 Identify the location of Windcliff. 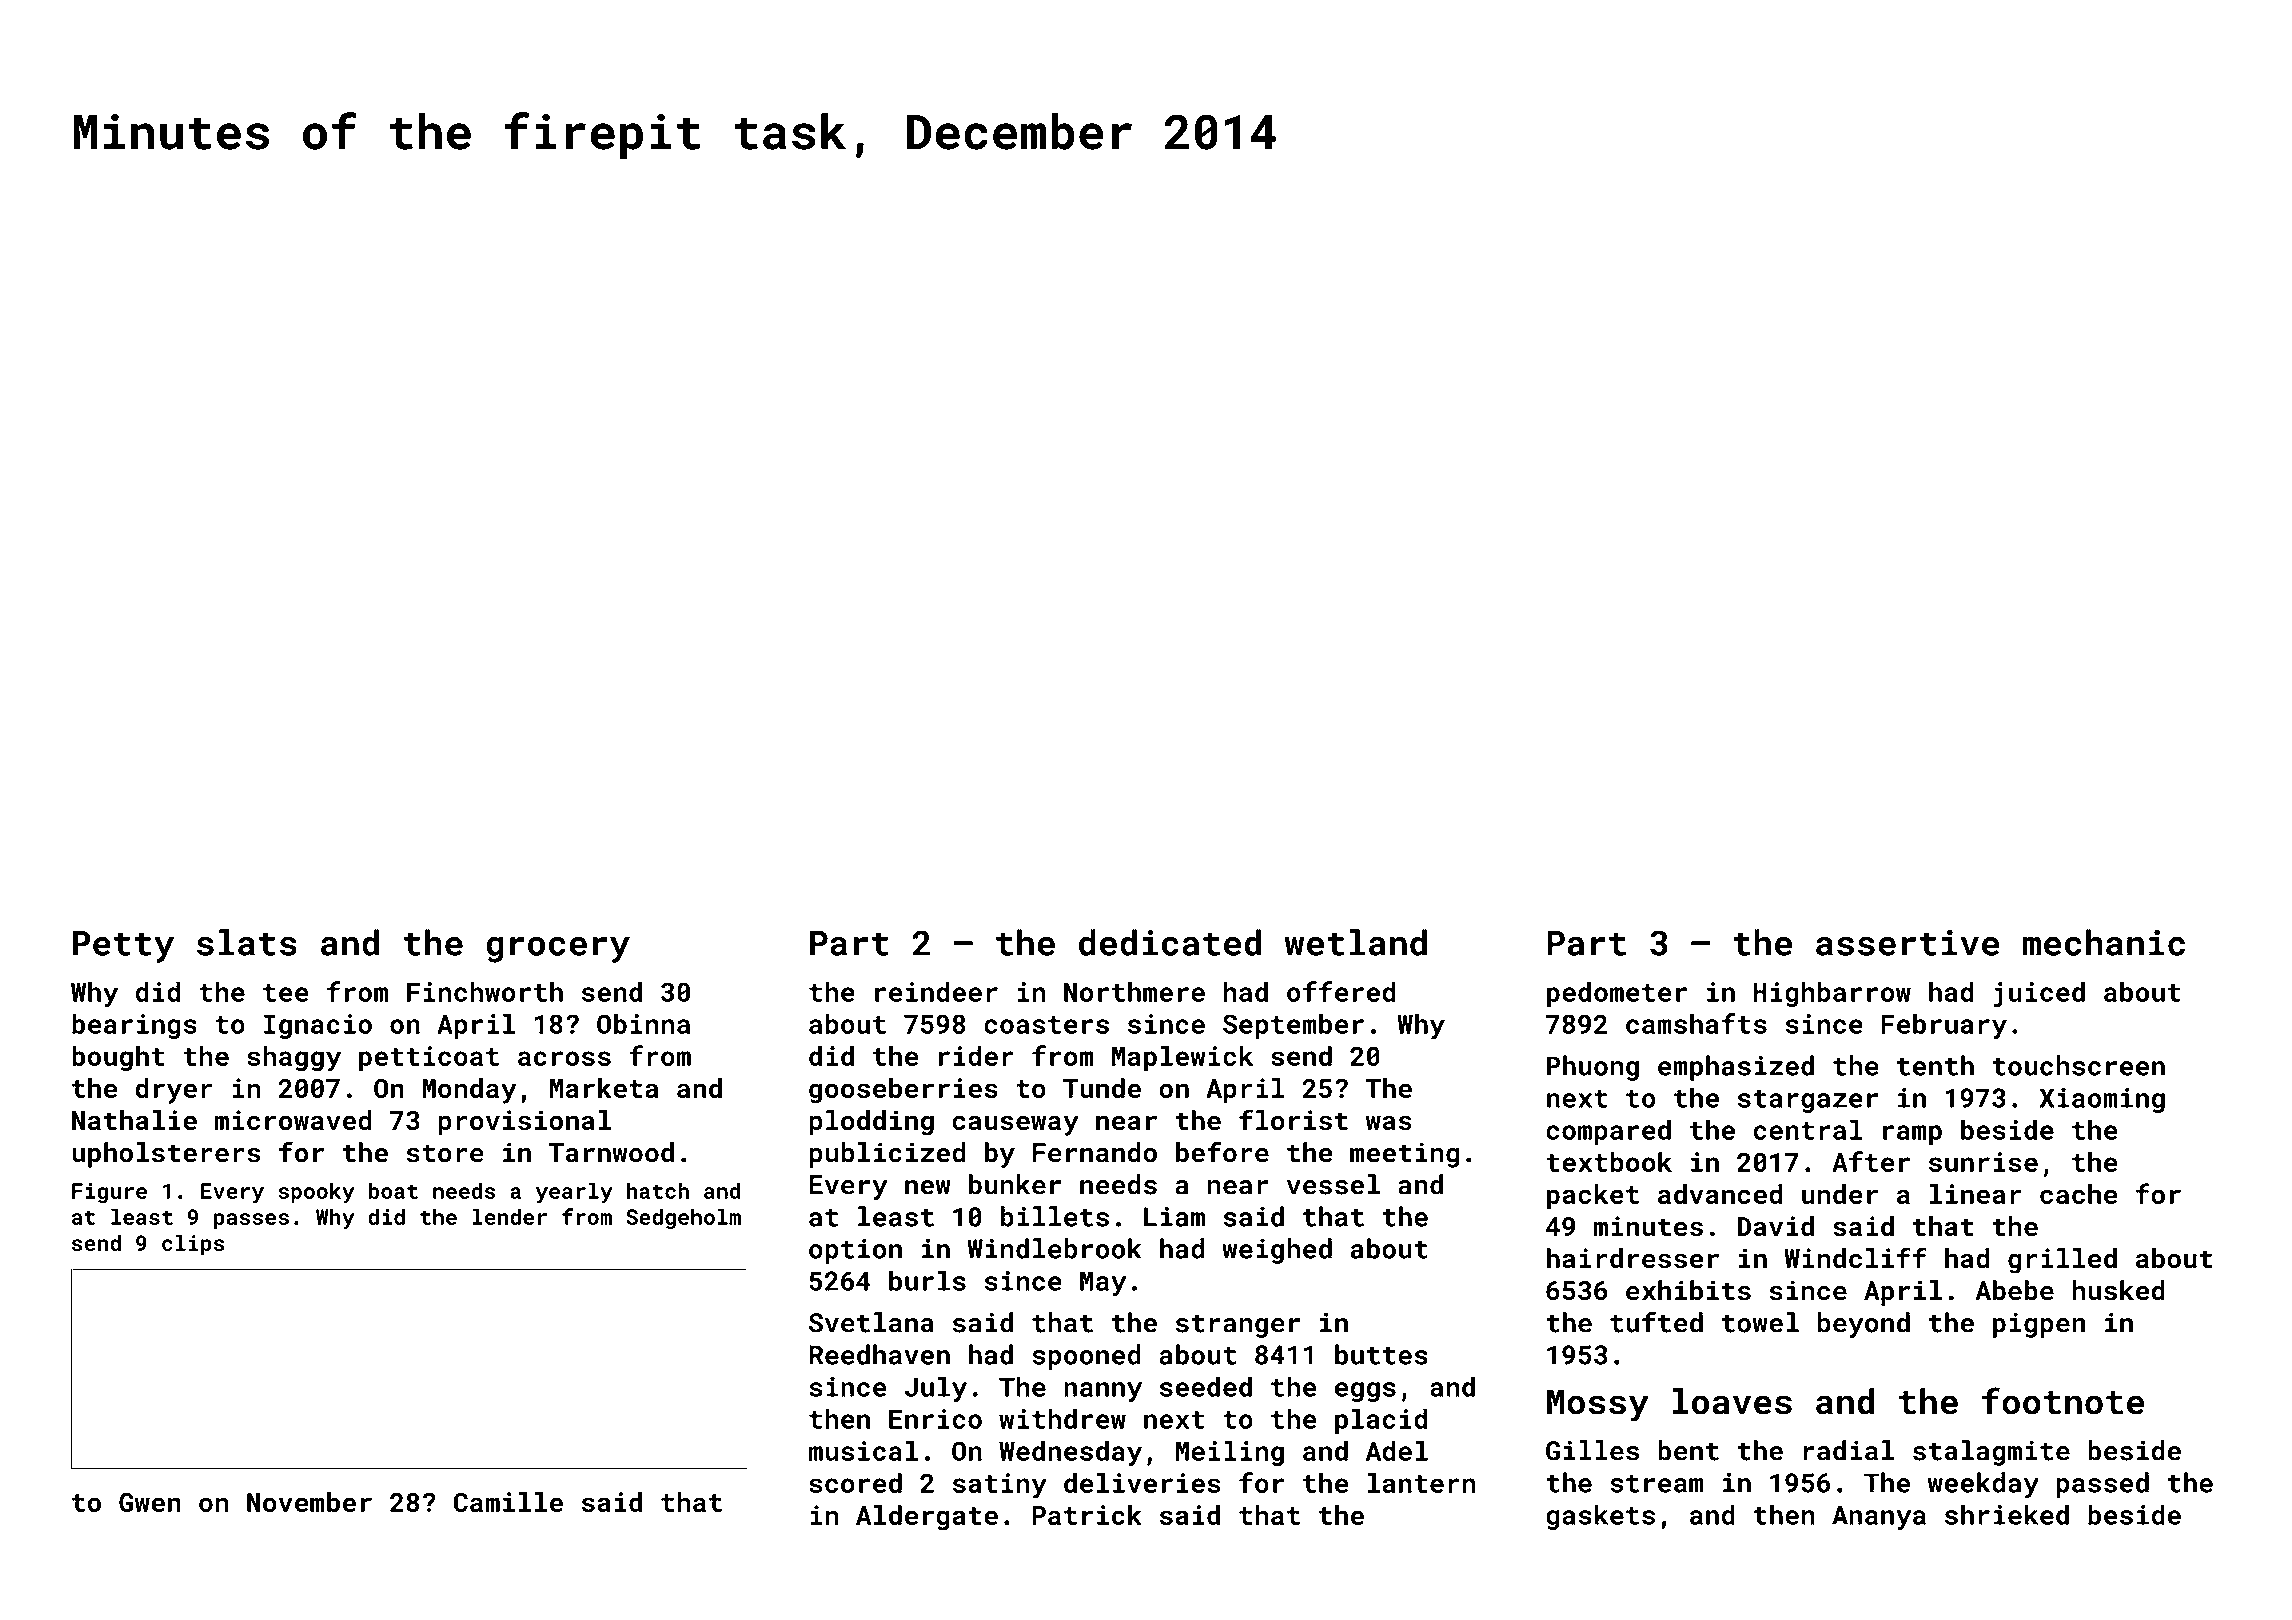
(1855, 1258).
